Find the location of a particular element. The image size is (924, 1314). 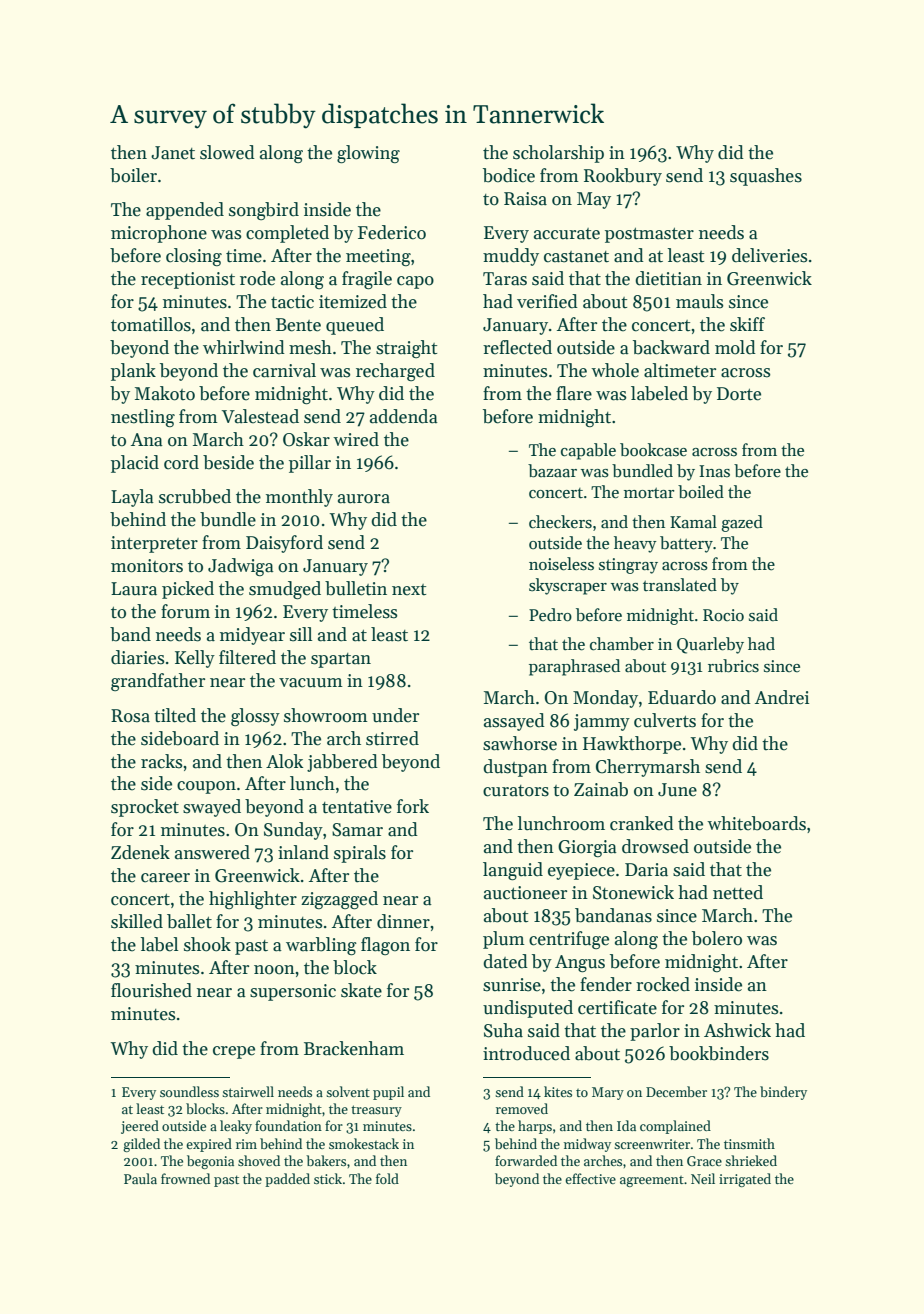

tactic is located at coordinates (292, 302).
